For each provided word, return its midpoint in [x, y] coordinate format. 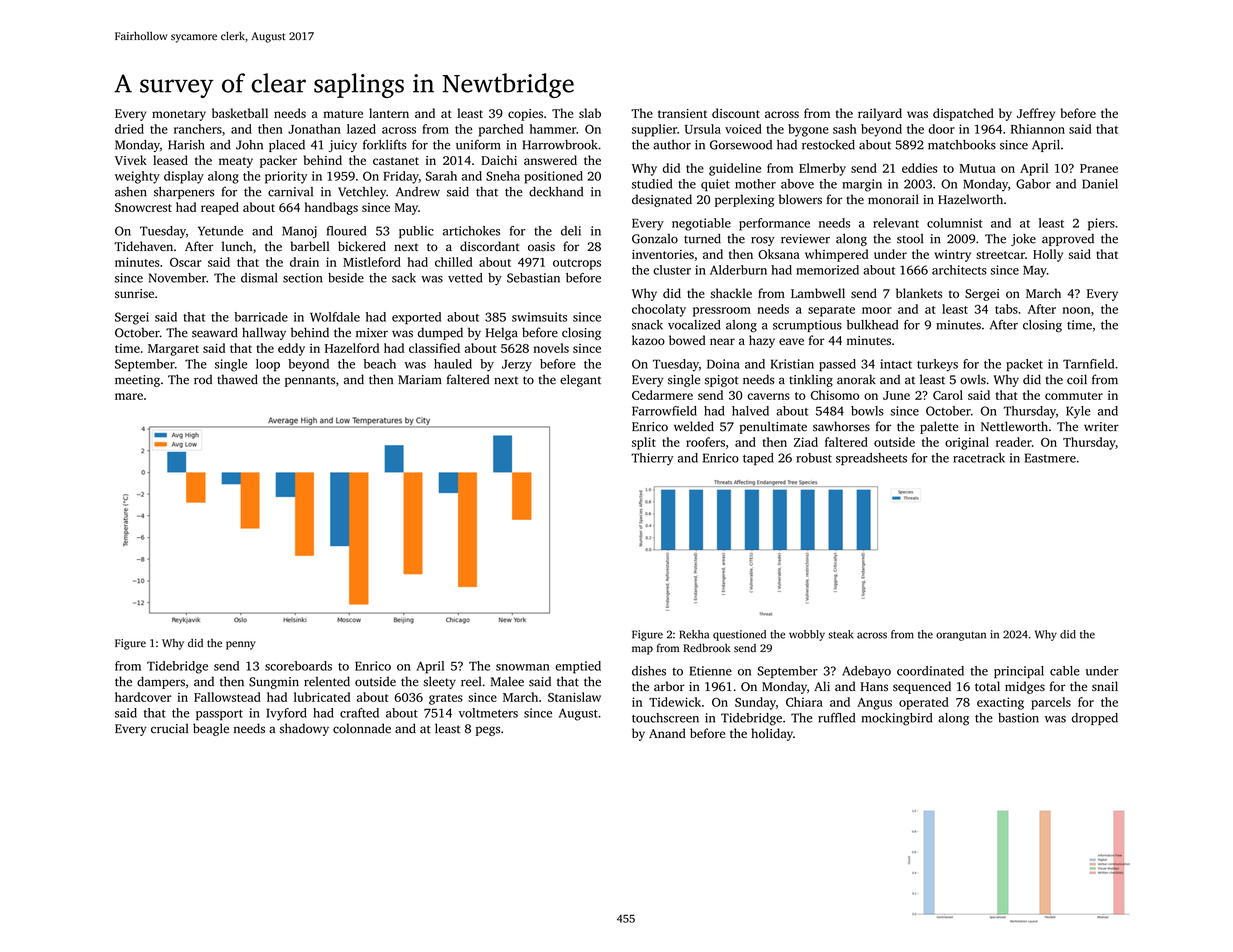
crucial [170, 728]
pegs [488, 731]
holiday [772, 734]
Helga [502, 333]
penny [241, 645]
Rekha [694, 634]
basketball [240, 113]
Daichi [499, 160]
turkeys [937, 365]
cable [1065, 671]
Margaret [173, 350]
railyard [880, 114]
